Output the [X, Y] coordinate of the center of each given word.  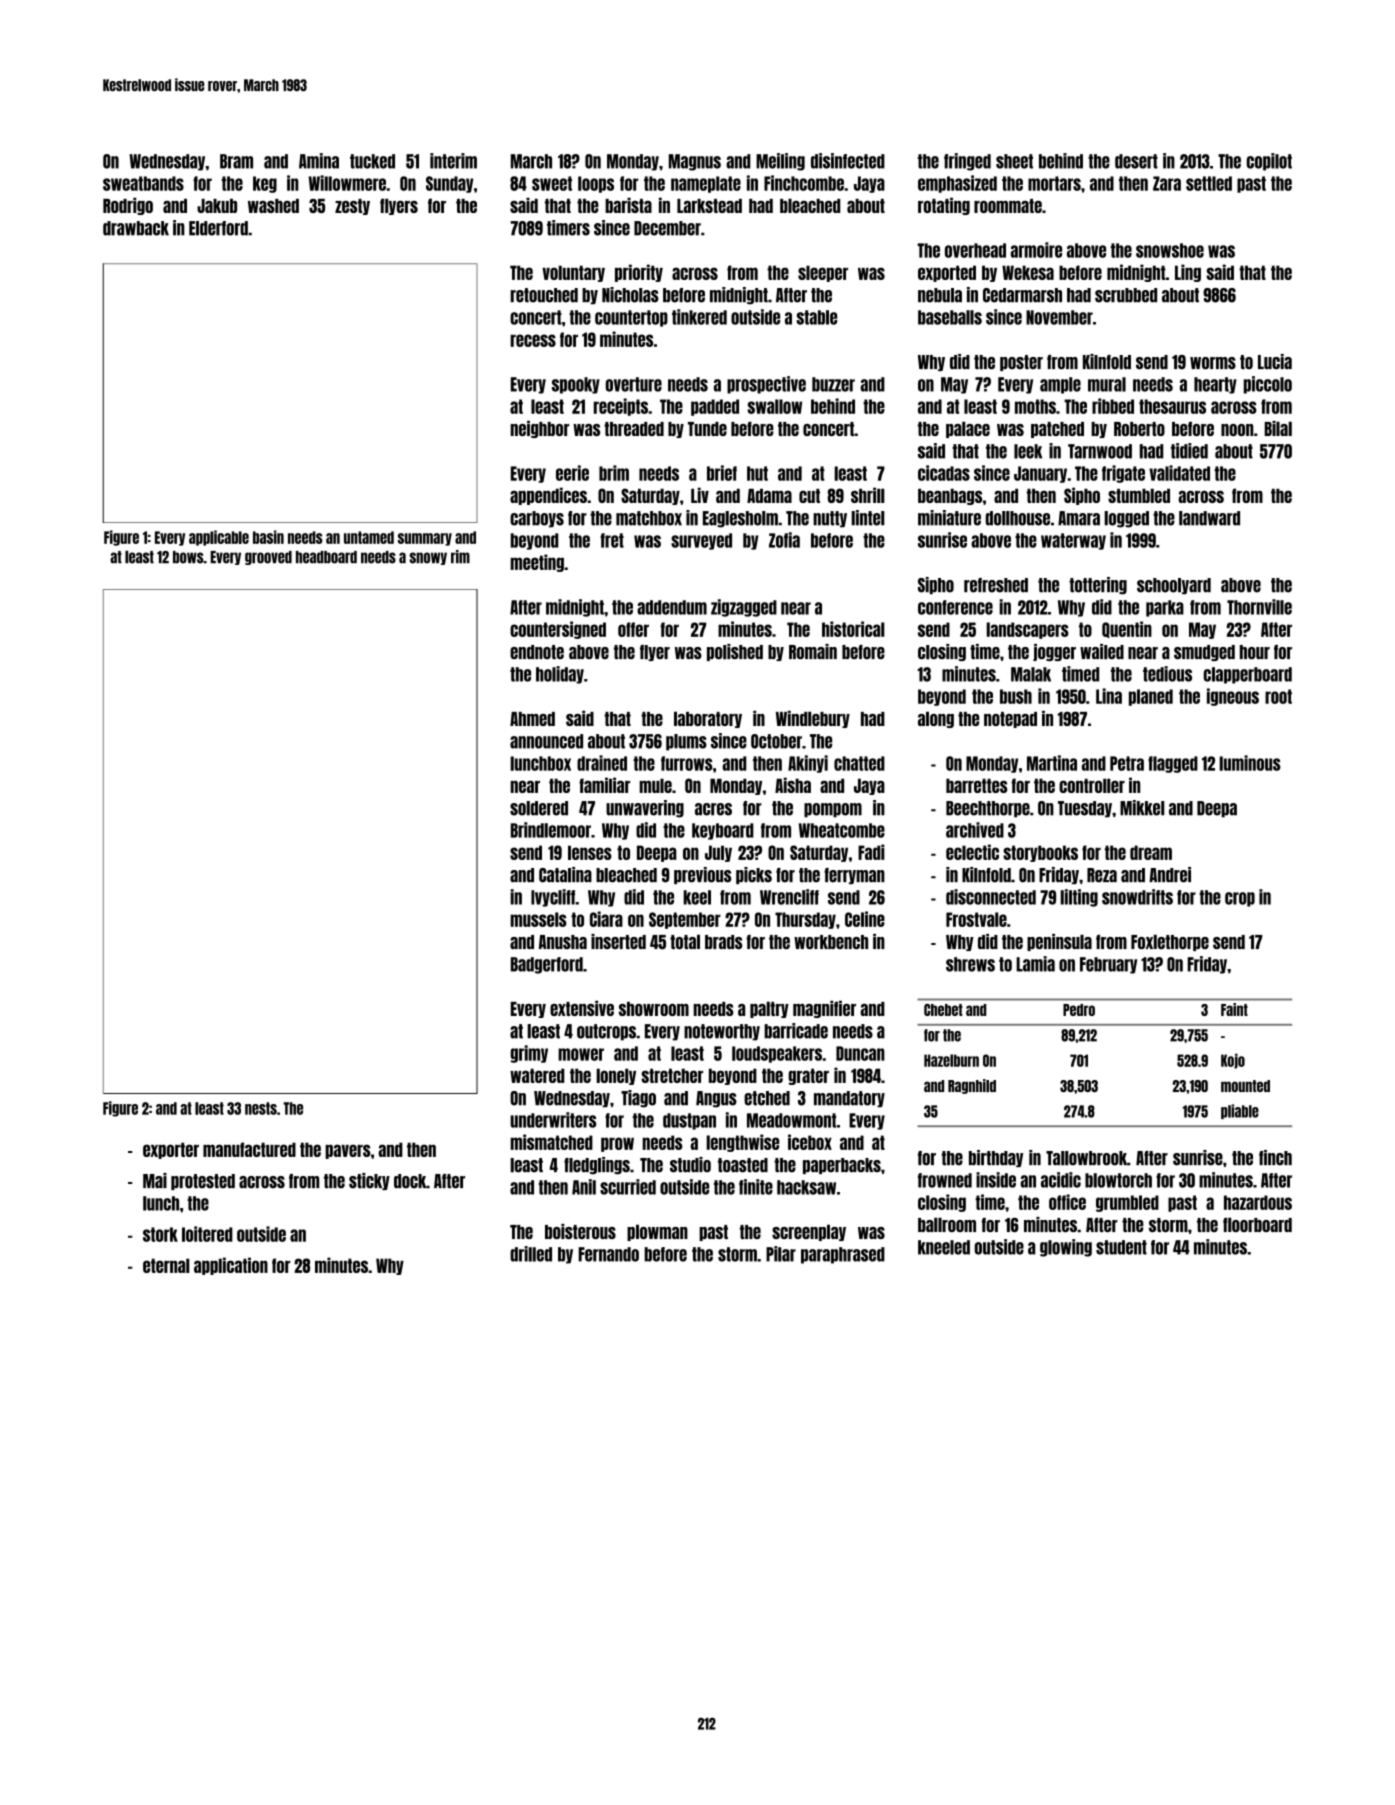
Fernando [608, 1254]
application [231, 1266]
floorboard [1257, 1224]
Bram [236, 161]
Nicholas [630, 295]
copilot [1269, 162]
